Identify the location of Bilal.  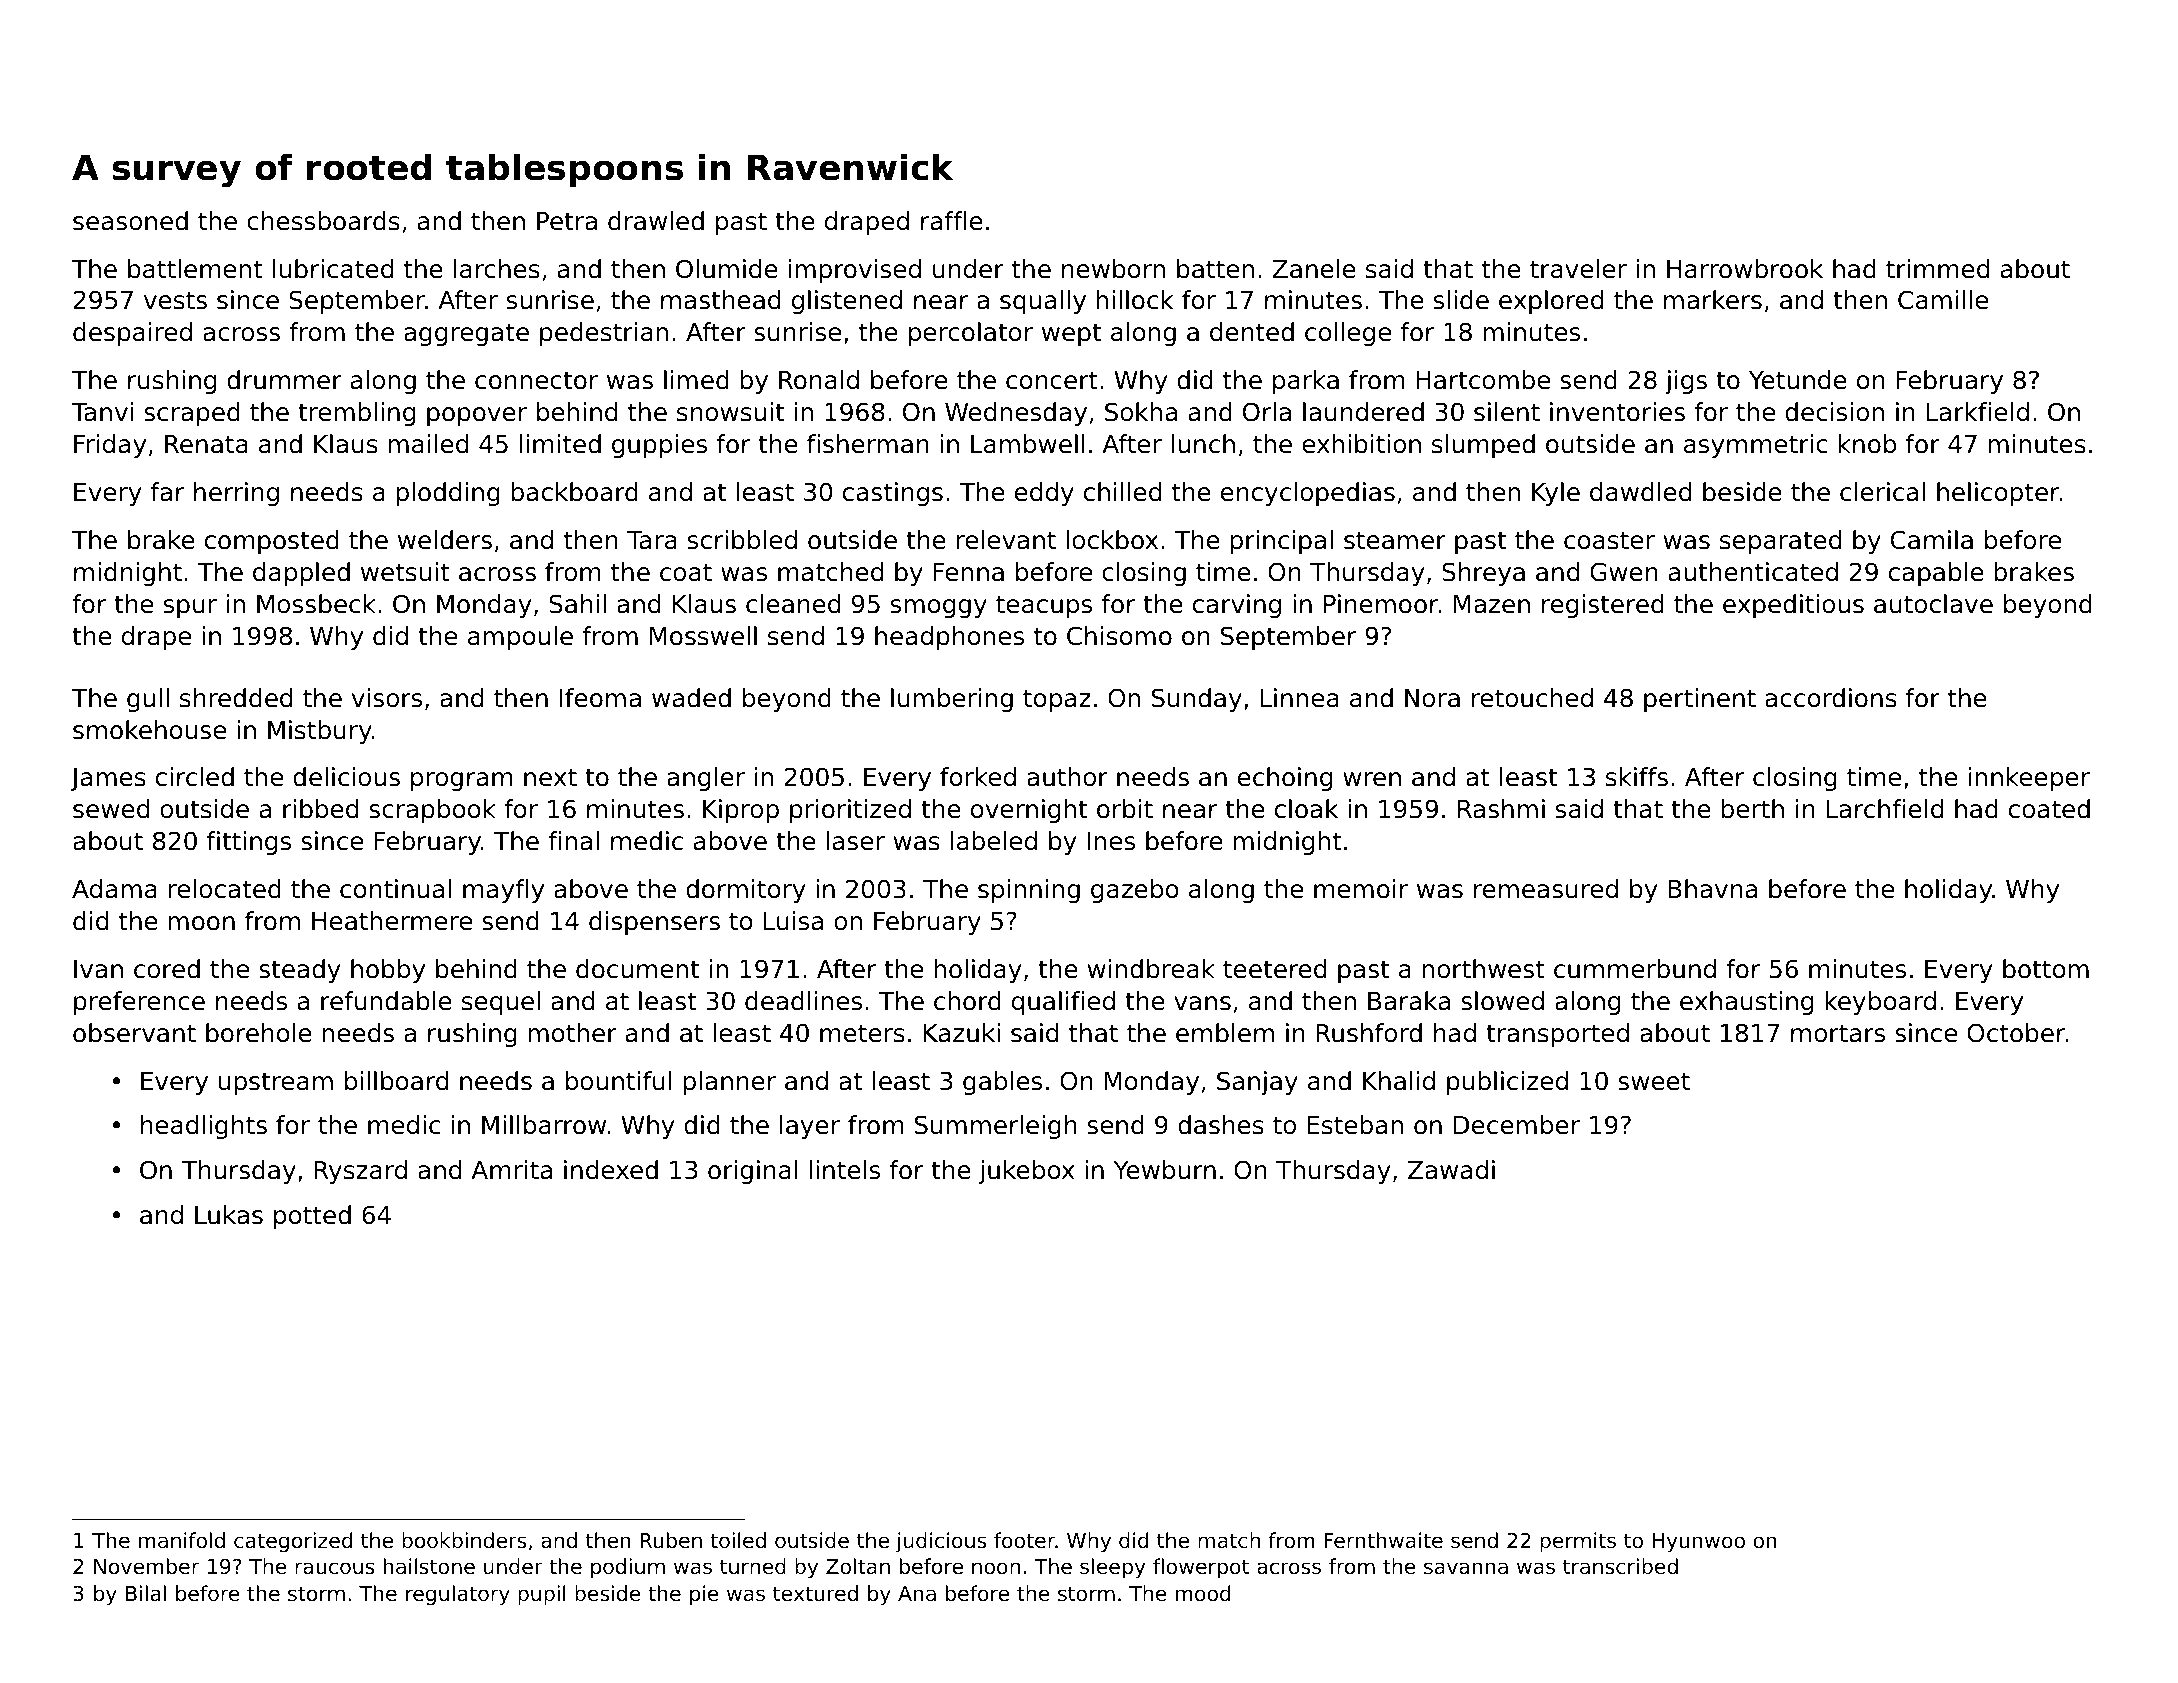
(146, 1593).
